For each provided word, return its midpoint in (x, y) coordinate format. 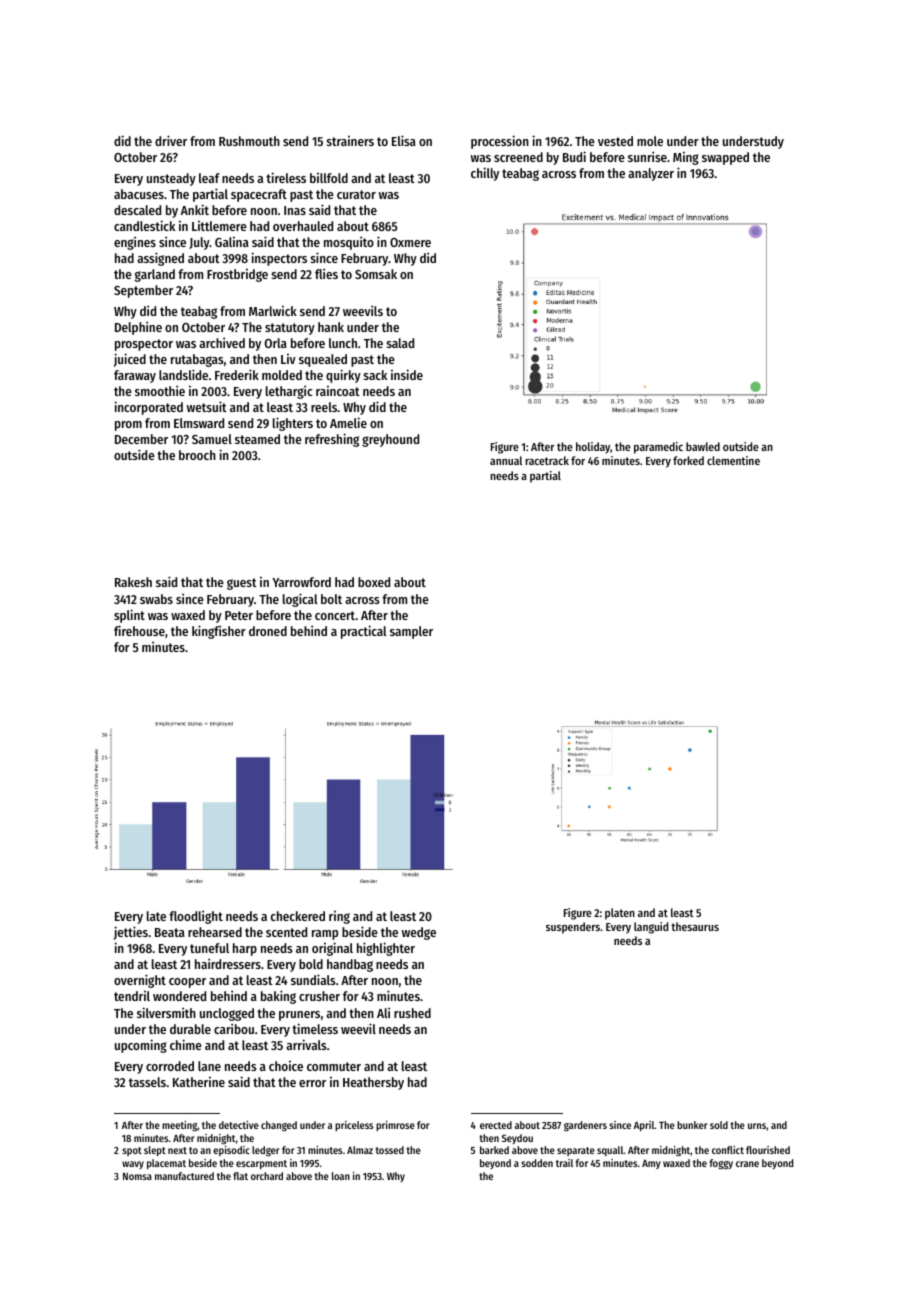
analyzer (651, 174)
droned (268, 631)
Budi (574, 156)
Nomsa (137, 1176)
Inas (295, 210)
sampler (411, 632)
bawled (703, 446)
